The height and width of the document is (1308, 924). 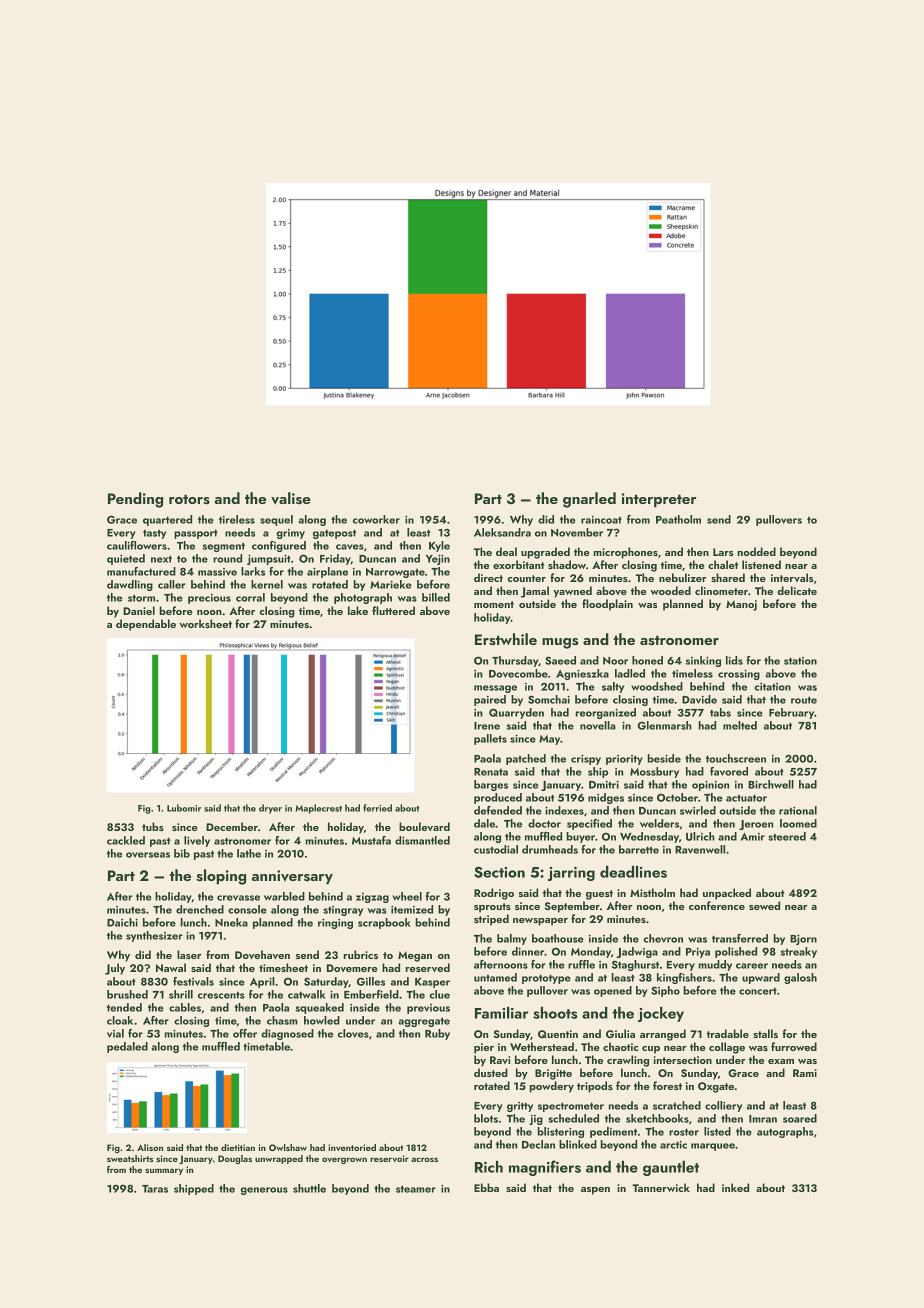 I want to click on tireless, so click(x=237, y=519).
